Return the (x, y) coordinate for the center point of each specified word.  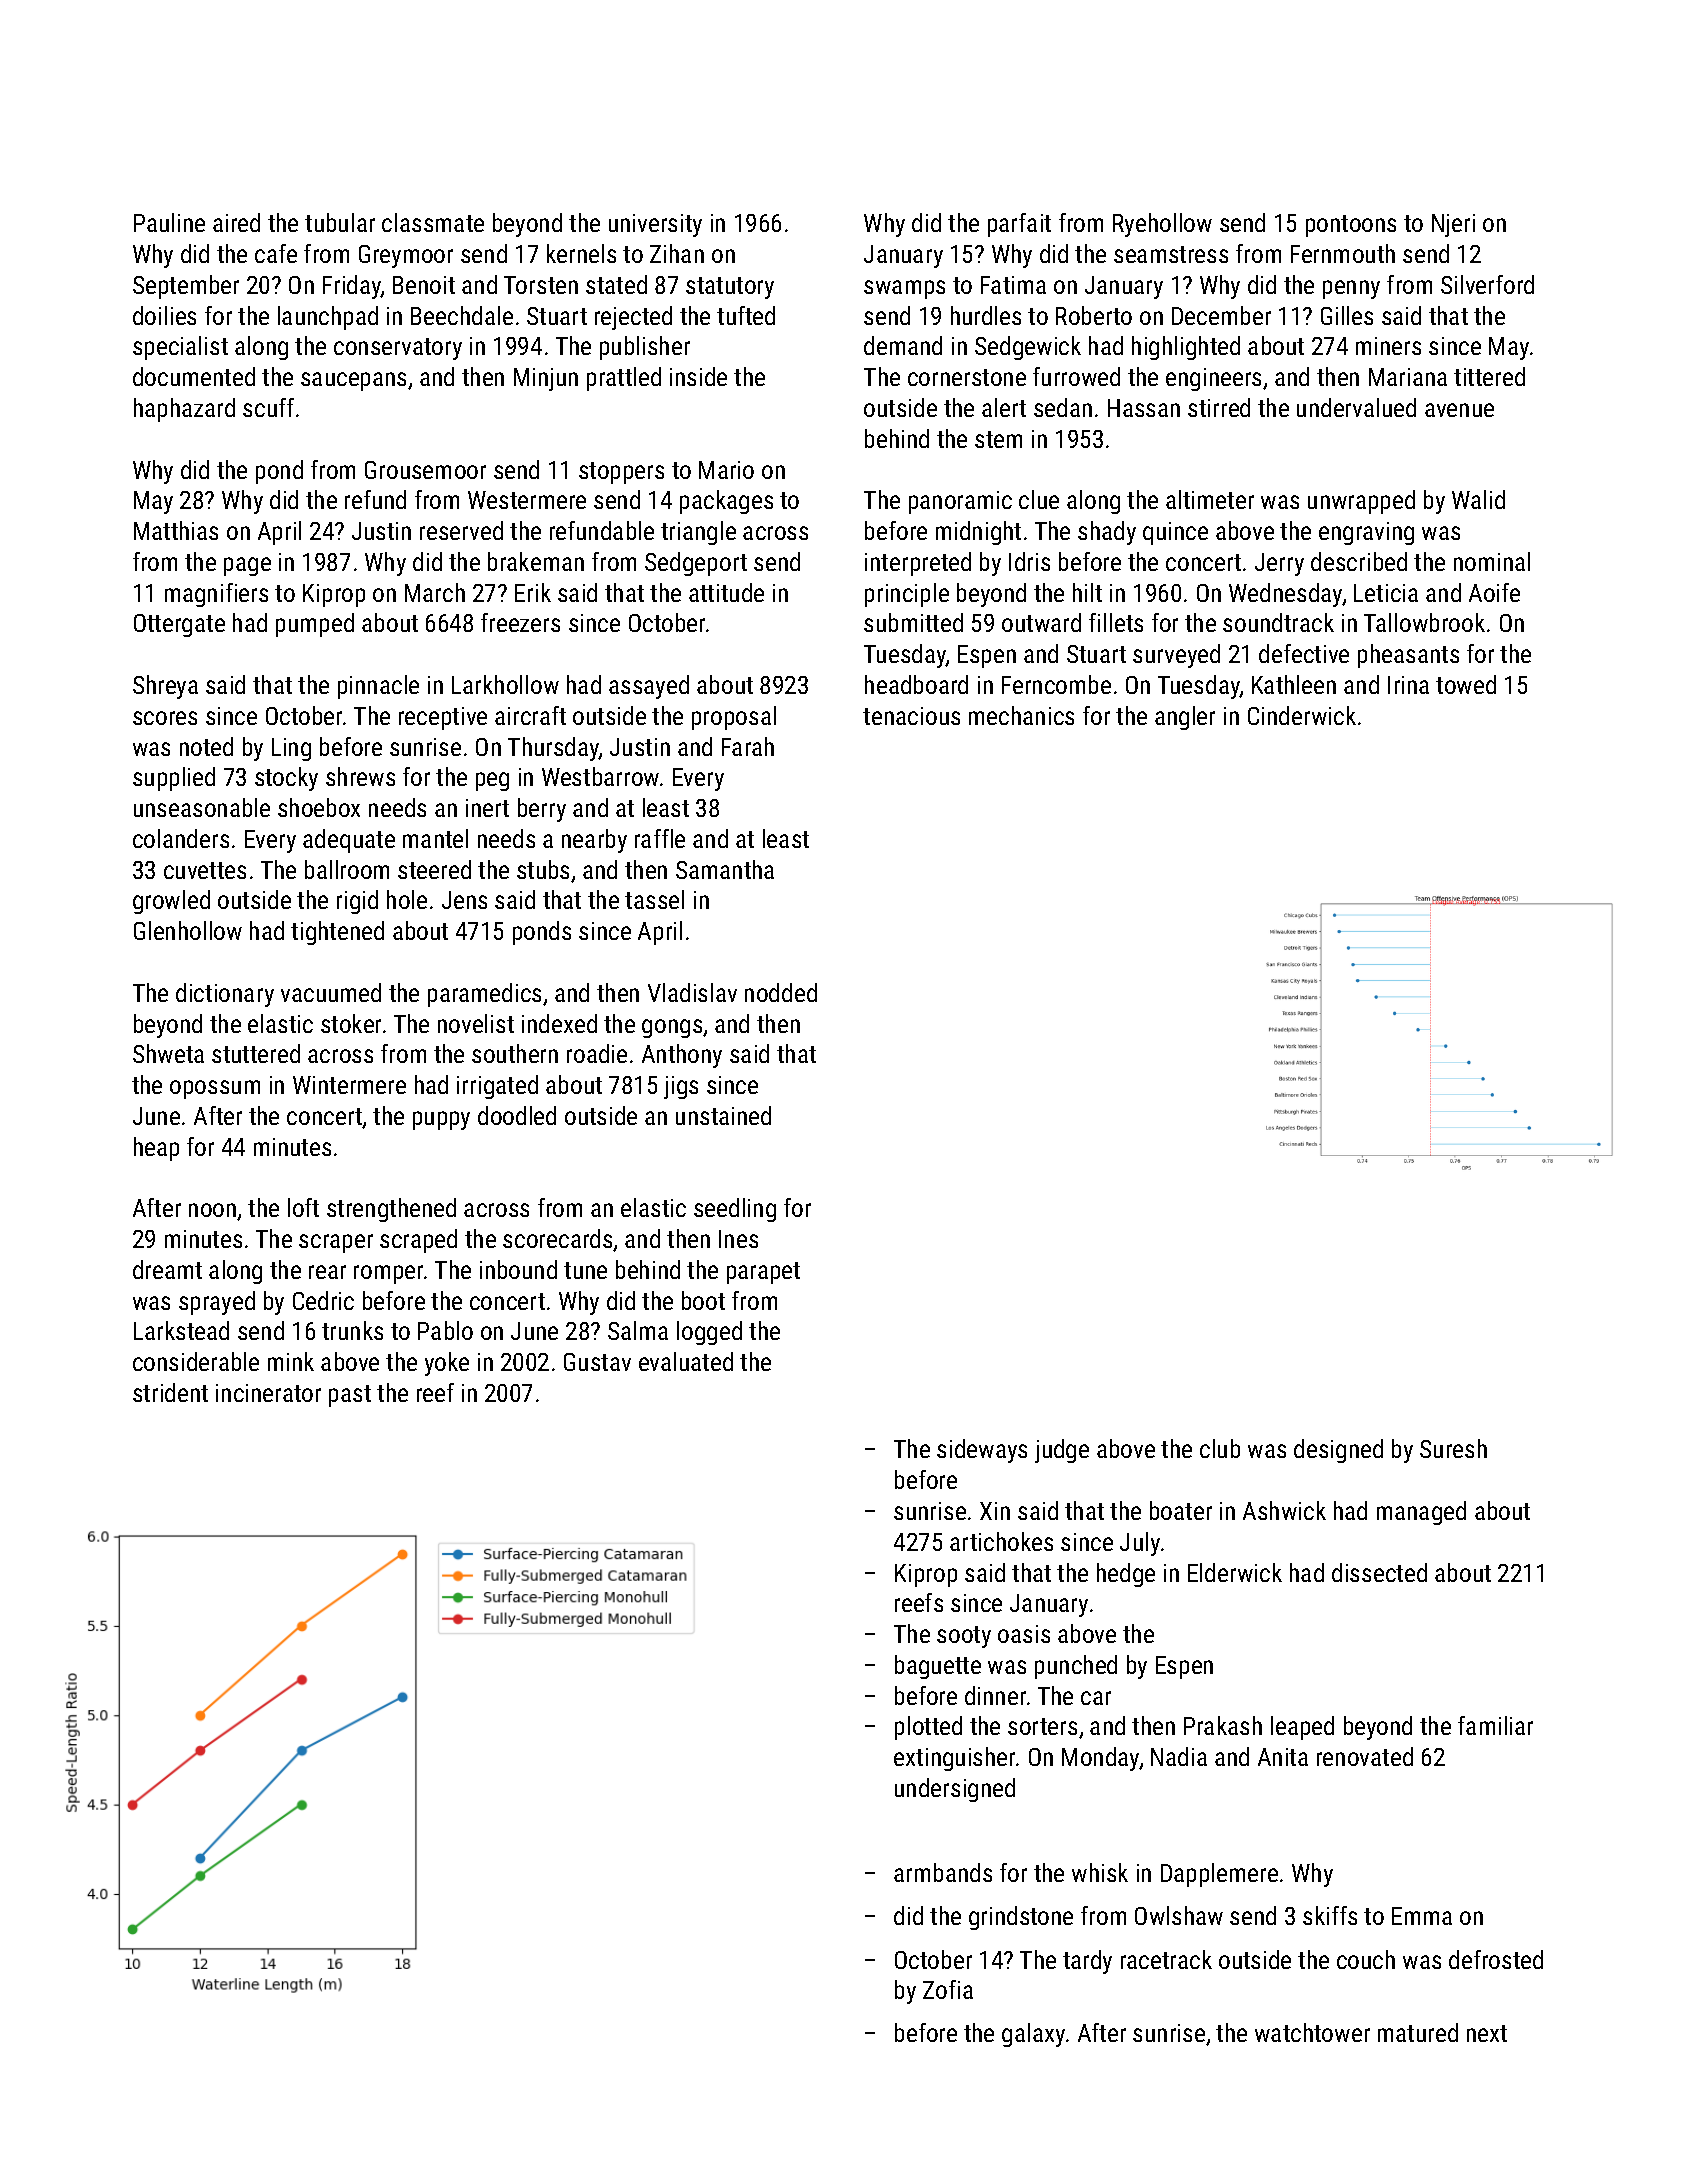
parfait (1019, 225)
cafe (276, 253)
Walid (1478, 499)
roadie (597, 1053)
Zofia (948, 1989)
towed (1466, 684)
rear (327, 1272)
